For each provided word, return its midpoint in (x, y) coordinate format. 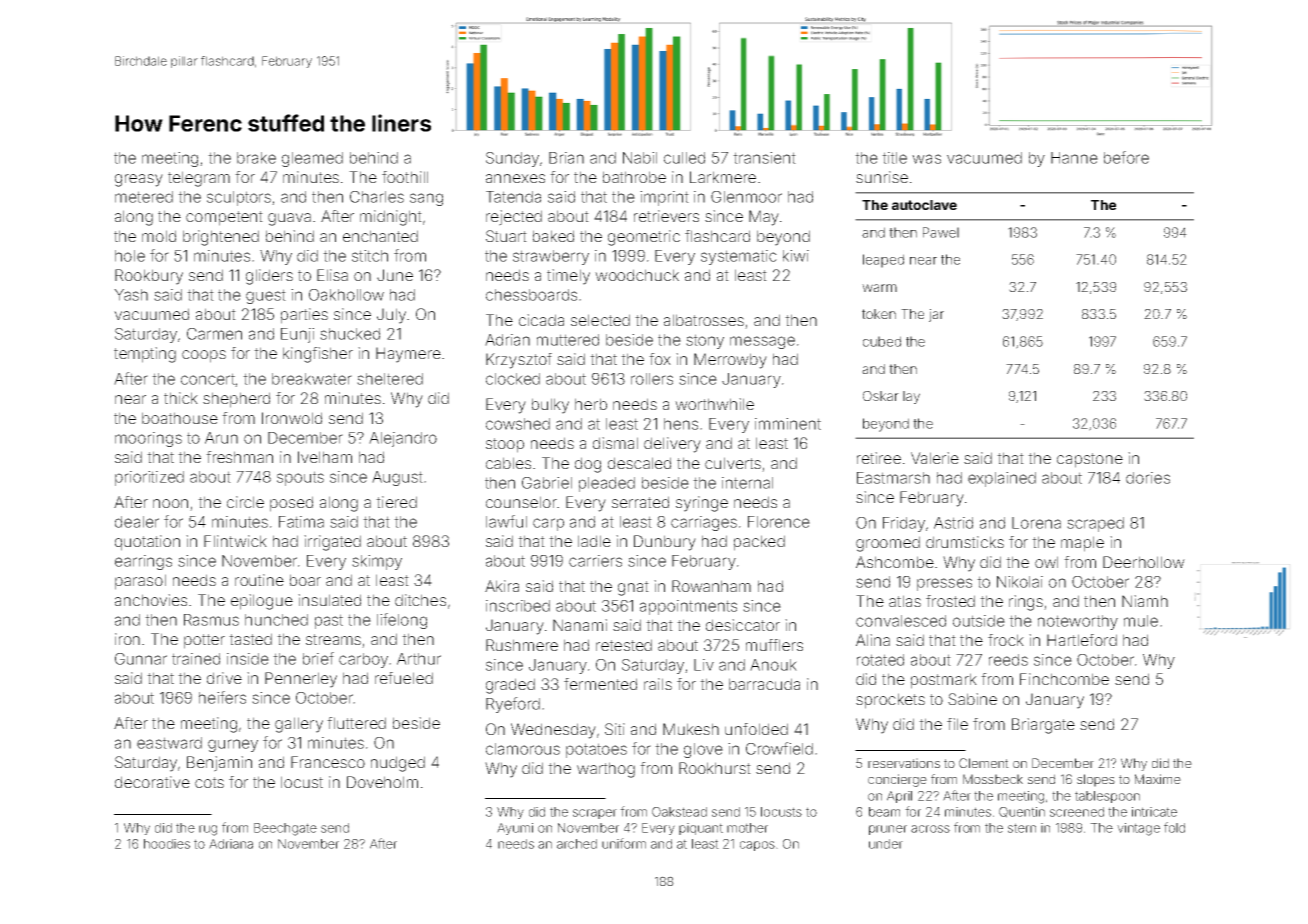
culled (684, 158)
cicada (541, 320)
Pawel (941, 232)
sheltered (390, 379)
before (1126, 157)
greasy (139, 180)
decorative (152, 782)
